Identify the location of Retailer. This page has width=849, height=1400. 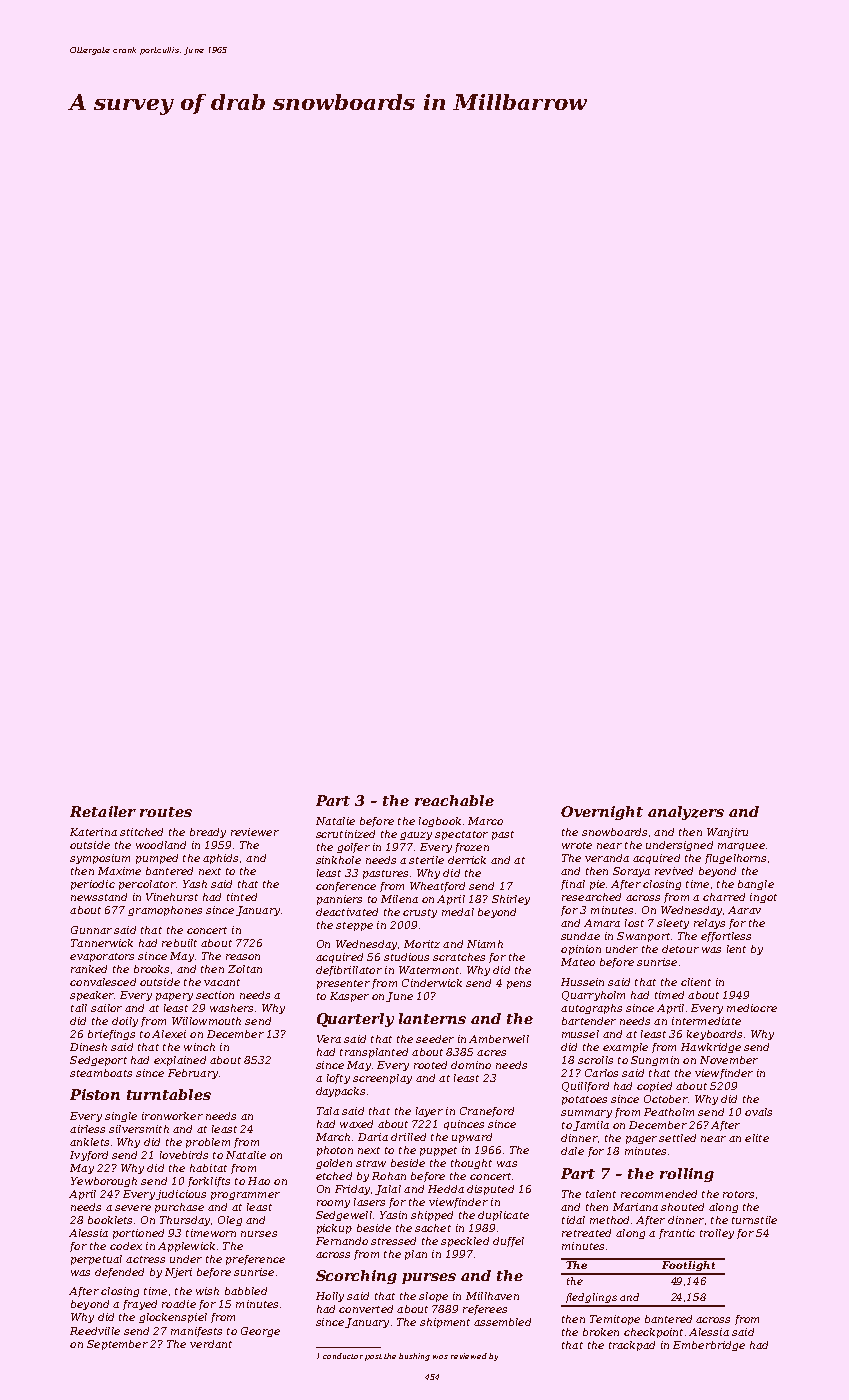
(103, 811).
